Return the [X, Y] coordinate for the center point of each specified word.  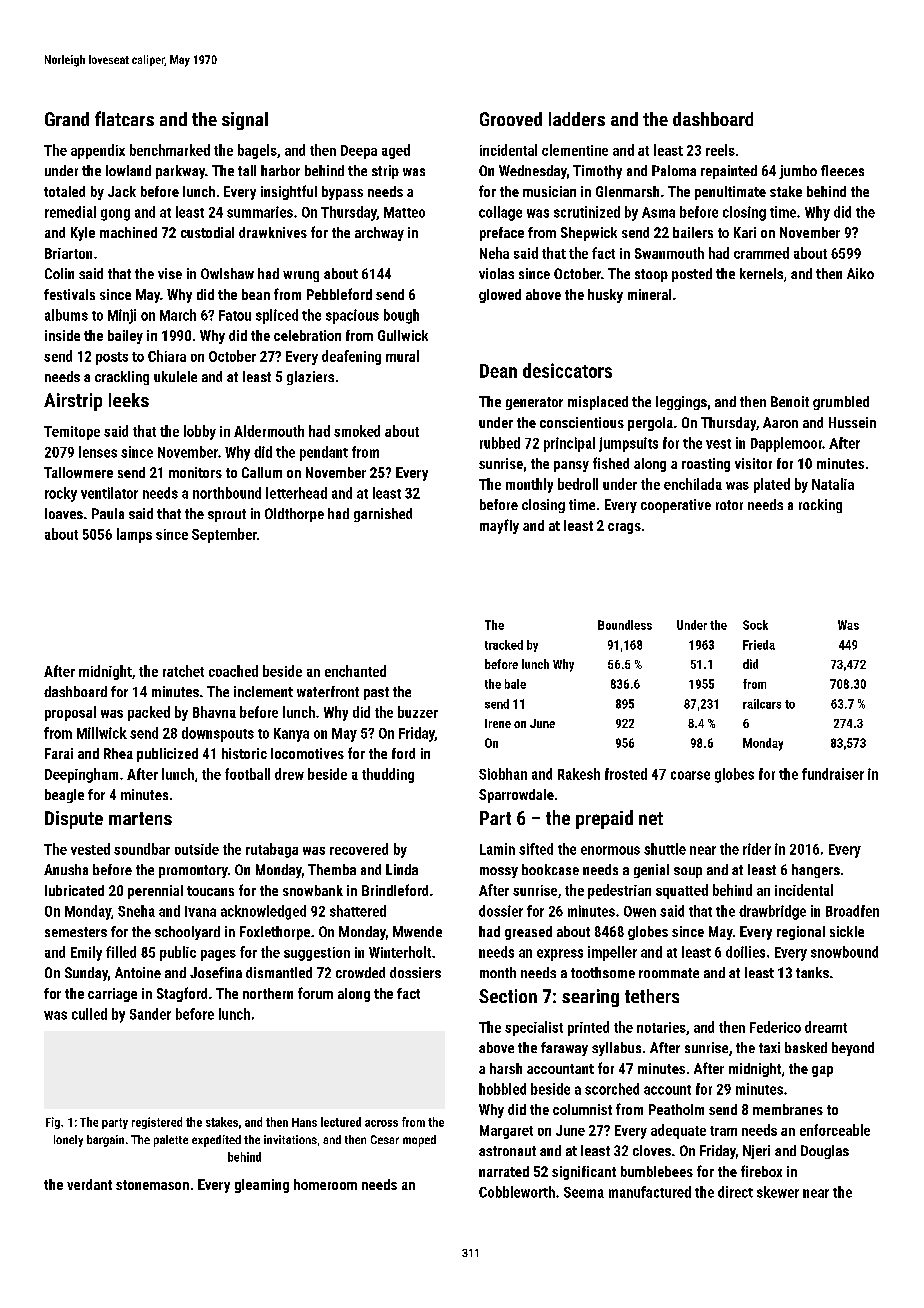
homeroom [325, 1184]
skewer [778, 1192]
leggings [681, 403]
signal [245, 121]
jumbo [798, 172]
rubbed [500, 443]
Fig [53, 1123]
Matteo [404, 212]
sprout [227, 515]
